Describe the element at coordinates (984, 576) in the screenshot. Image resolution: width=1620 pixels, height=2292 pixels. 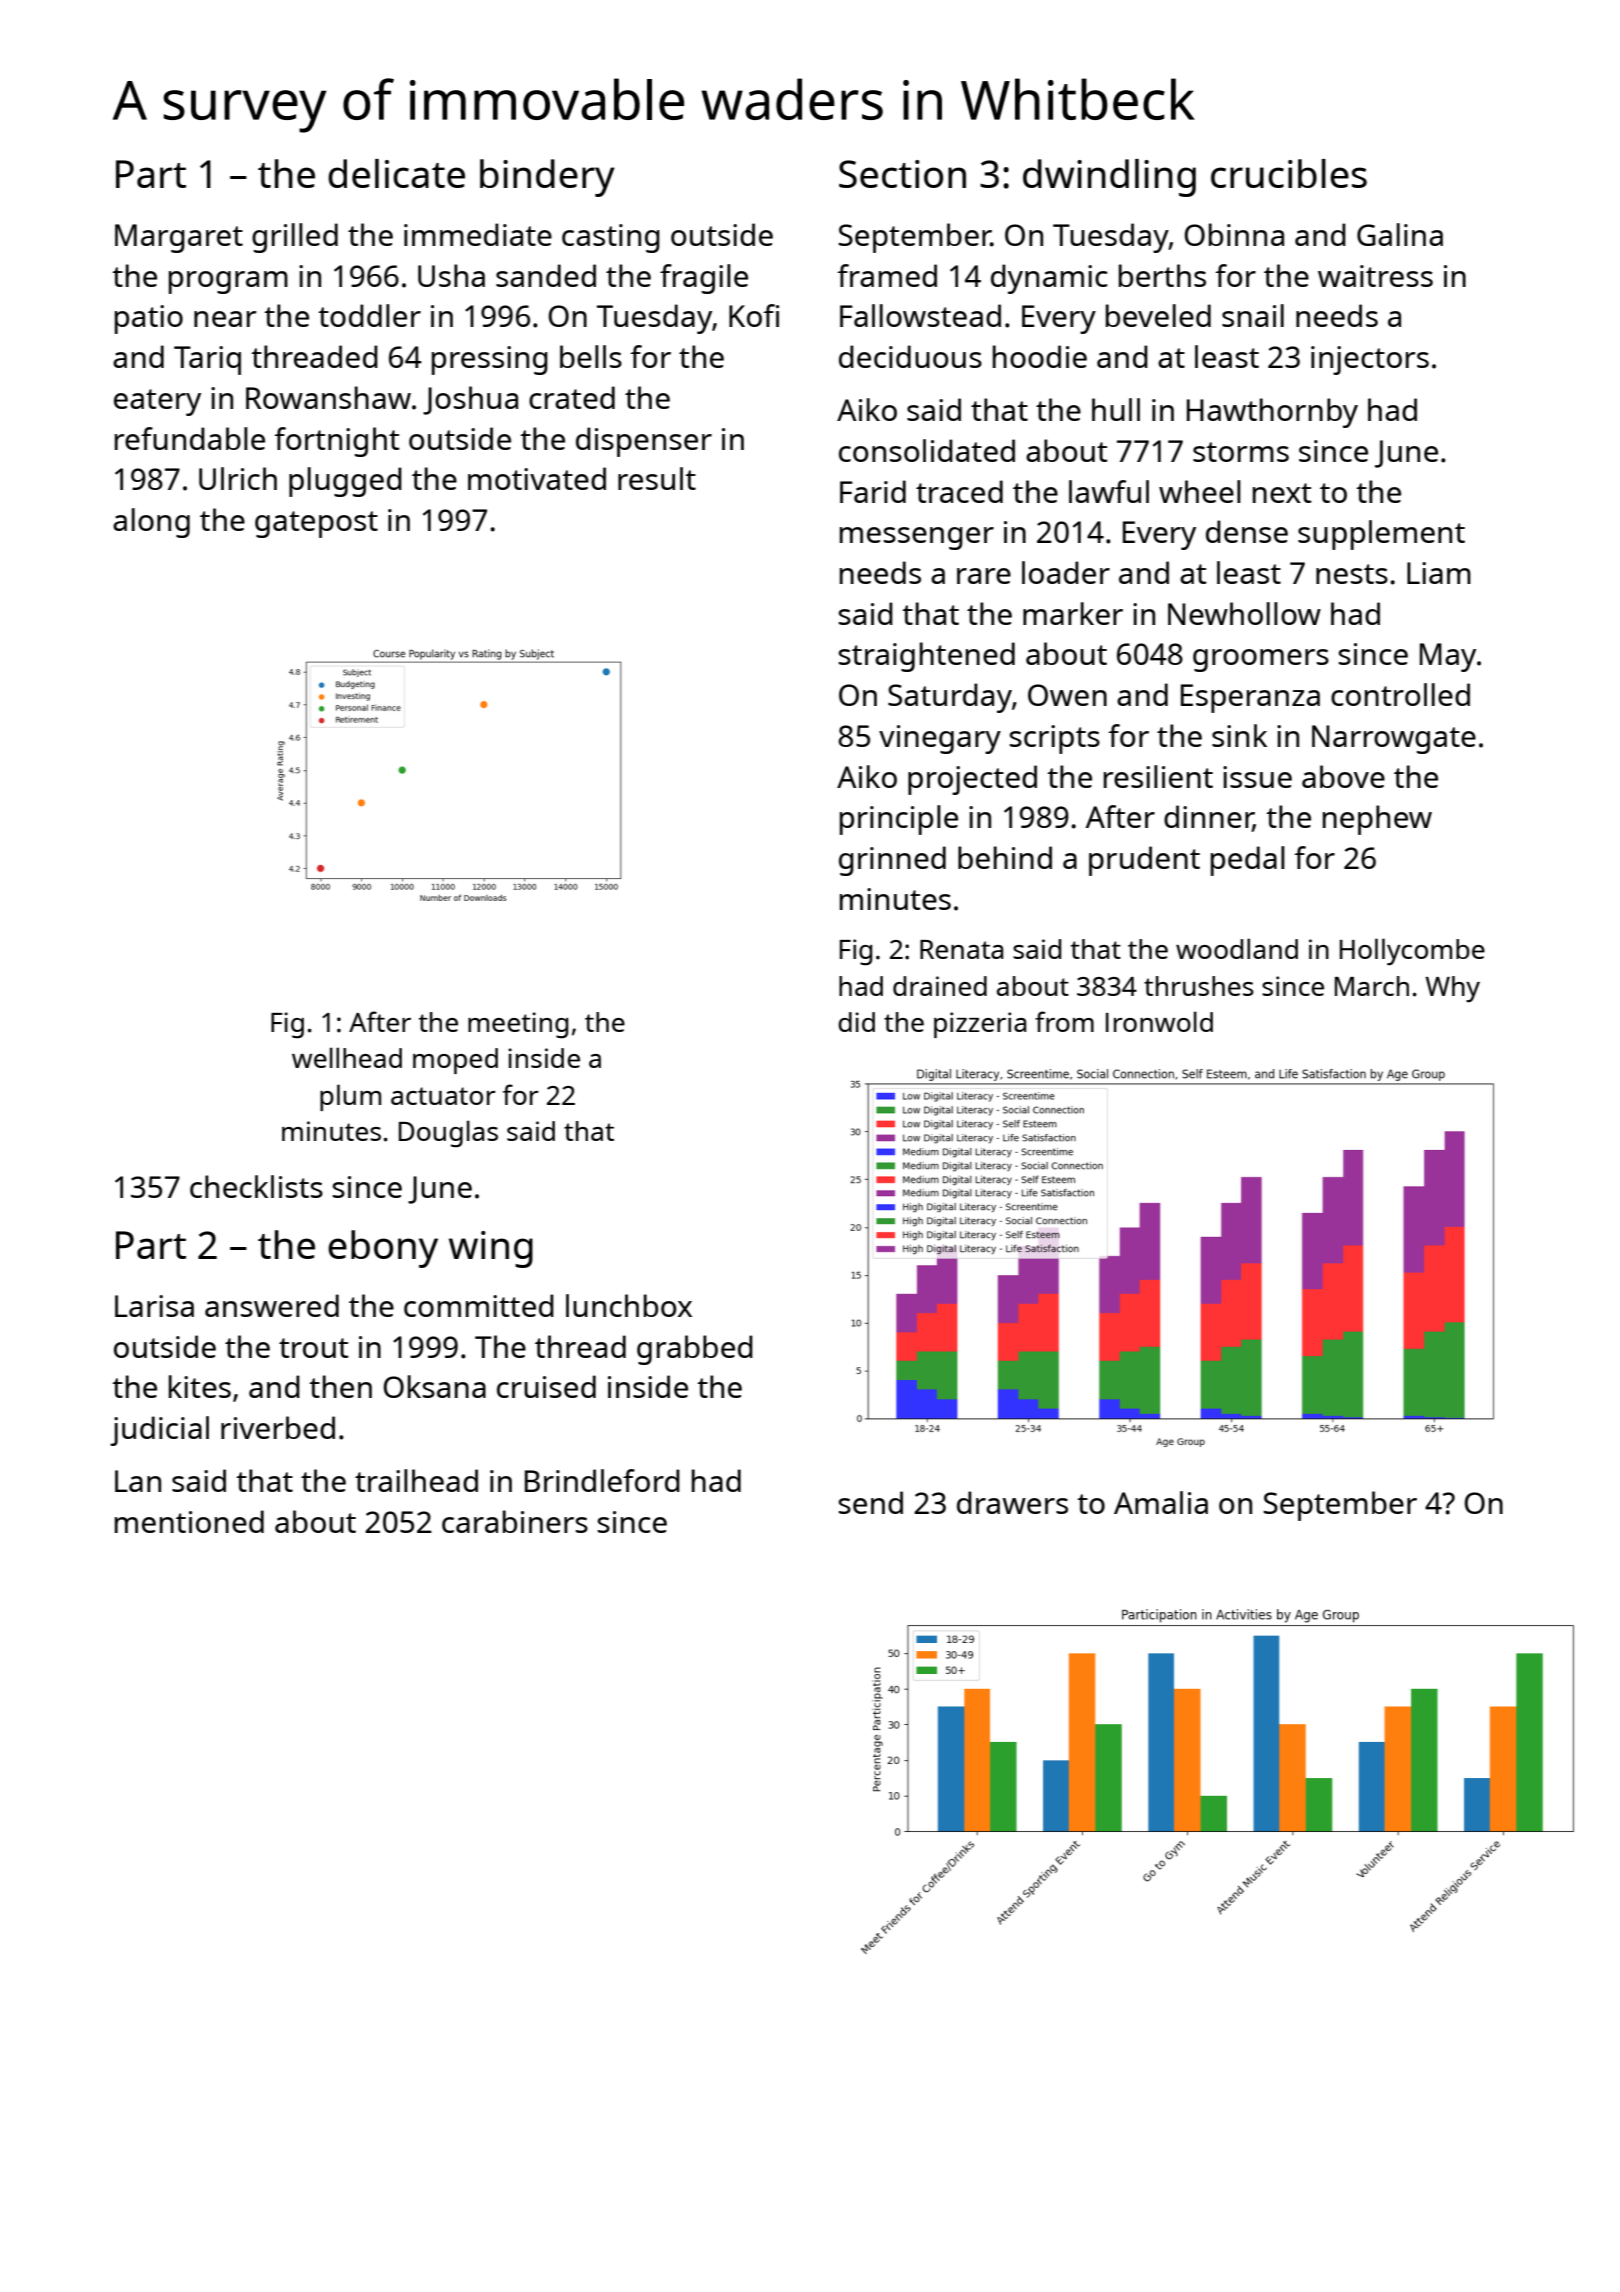
I see `rare` at that location.
